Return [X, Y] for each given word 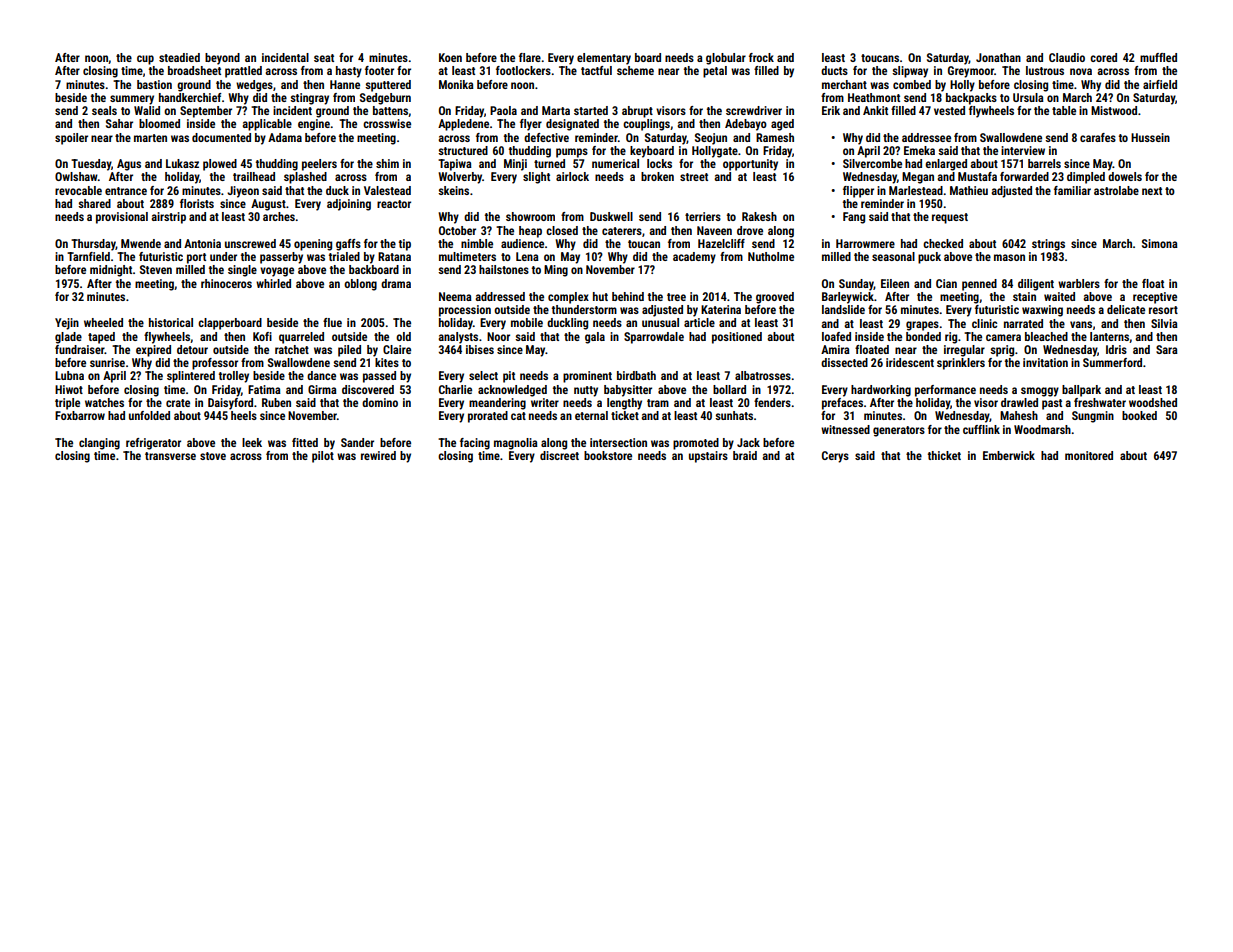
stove [213, 456]
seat [324, 58]
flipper [858, 192]
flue [332, 322]
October [457, 230]
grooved [775, 298]
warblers [1079, 283]
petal [715, 72]
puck [929, 258]
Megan [918, 178]
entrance [126, 191]
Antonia [202, 243]
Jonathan [998, 57]
